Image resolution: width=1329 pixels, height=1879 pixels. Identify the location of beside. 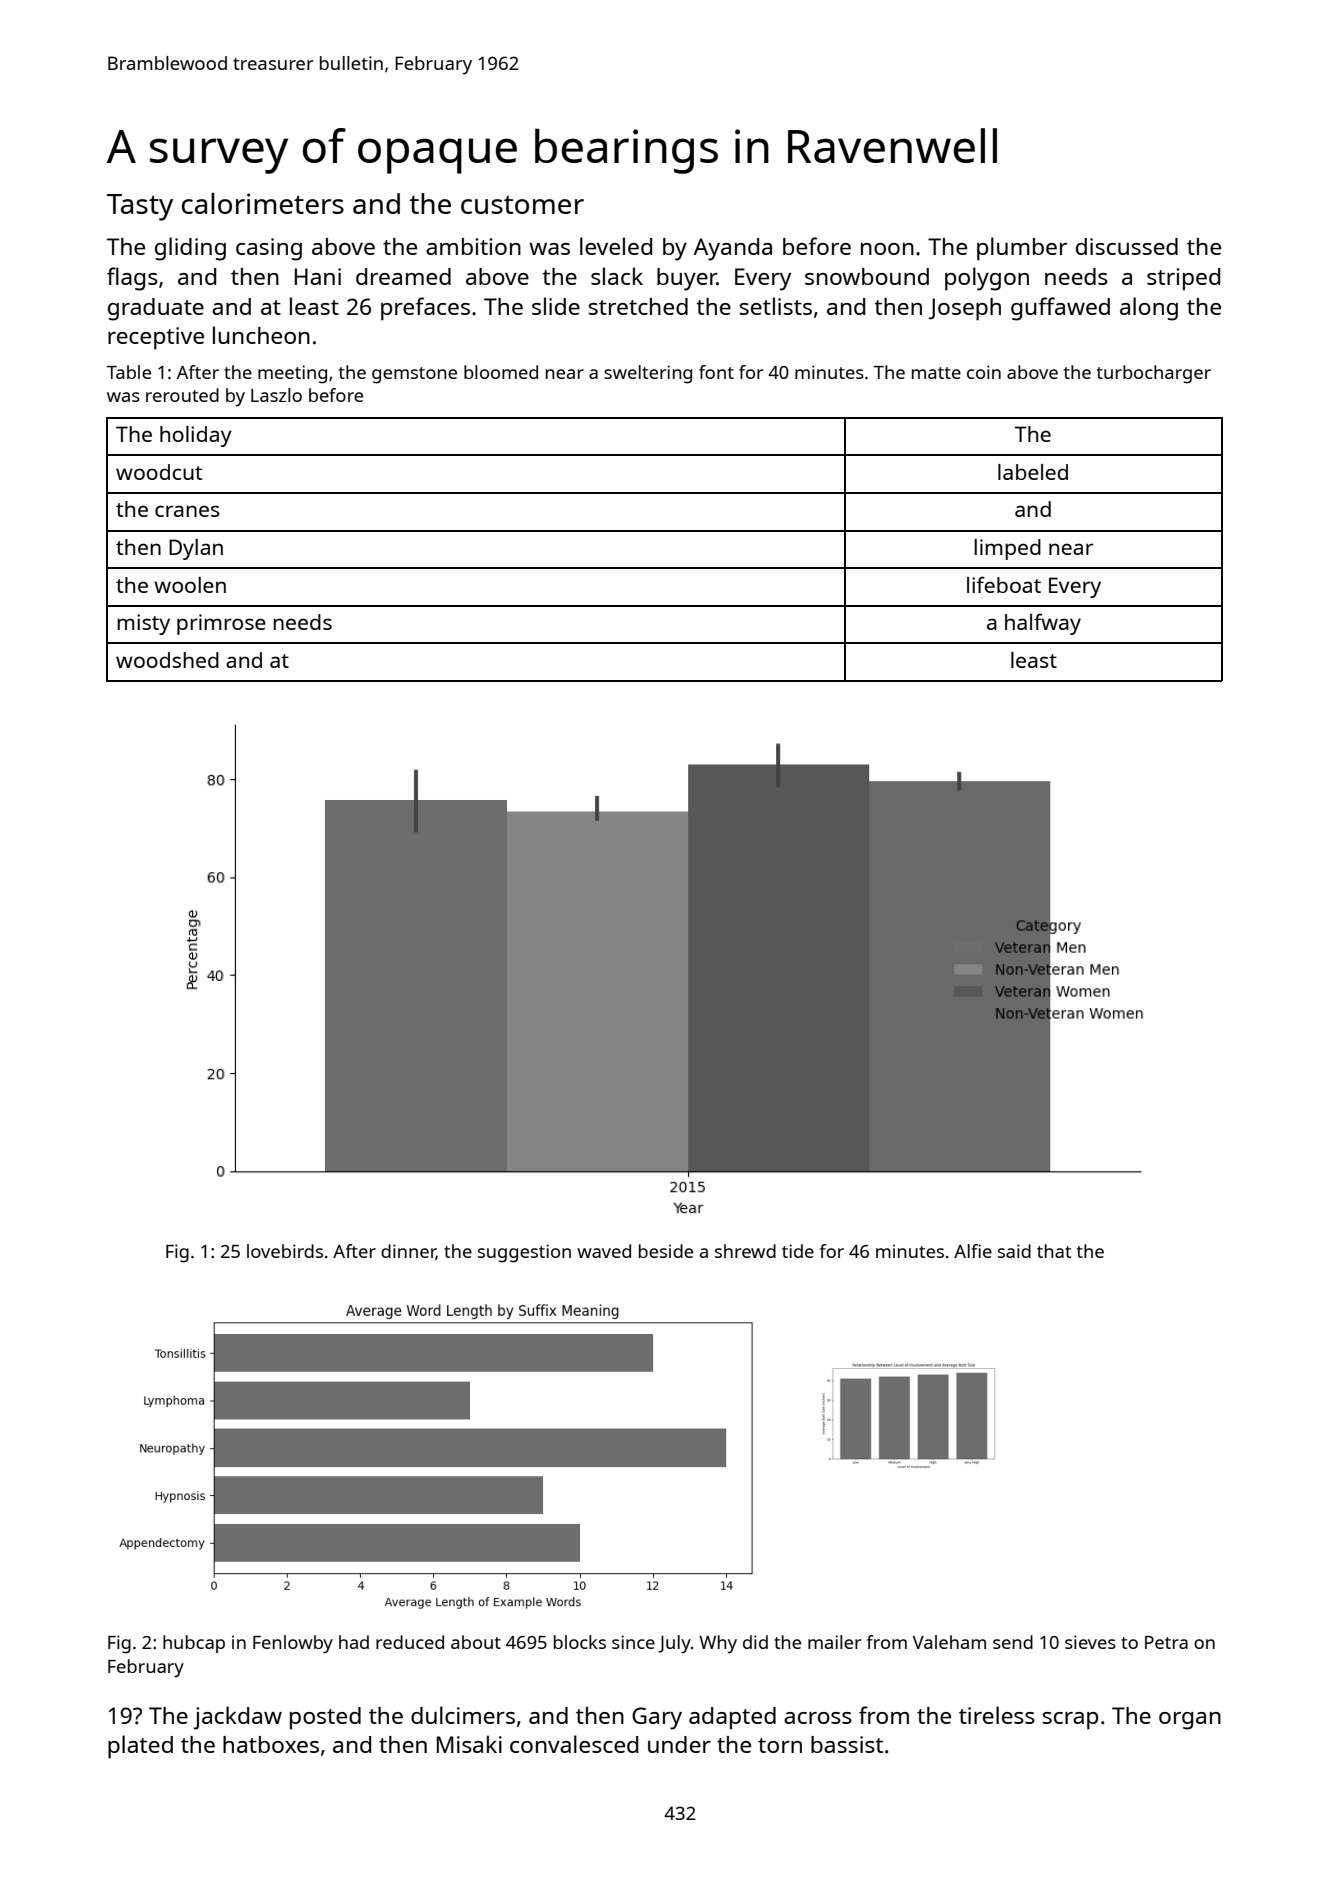
(666, 1251).
